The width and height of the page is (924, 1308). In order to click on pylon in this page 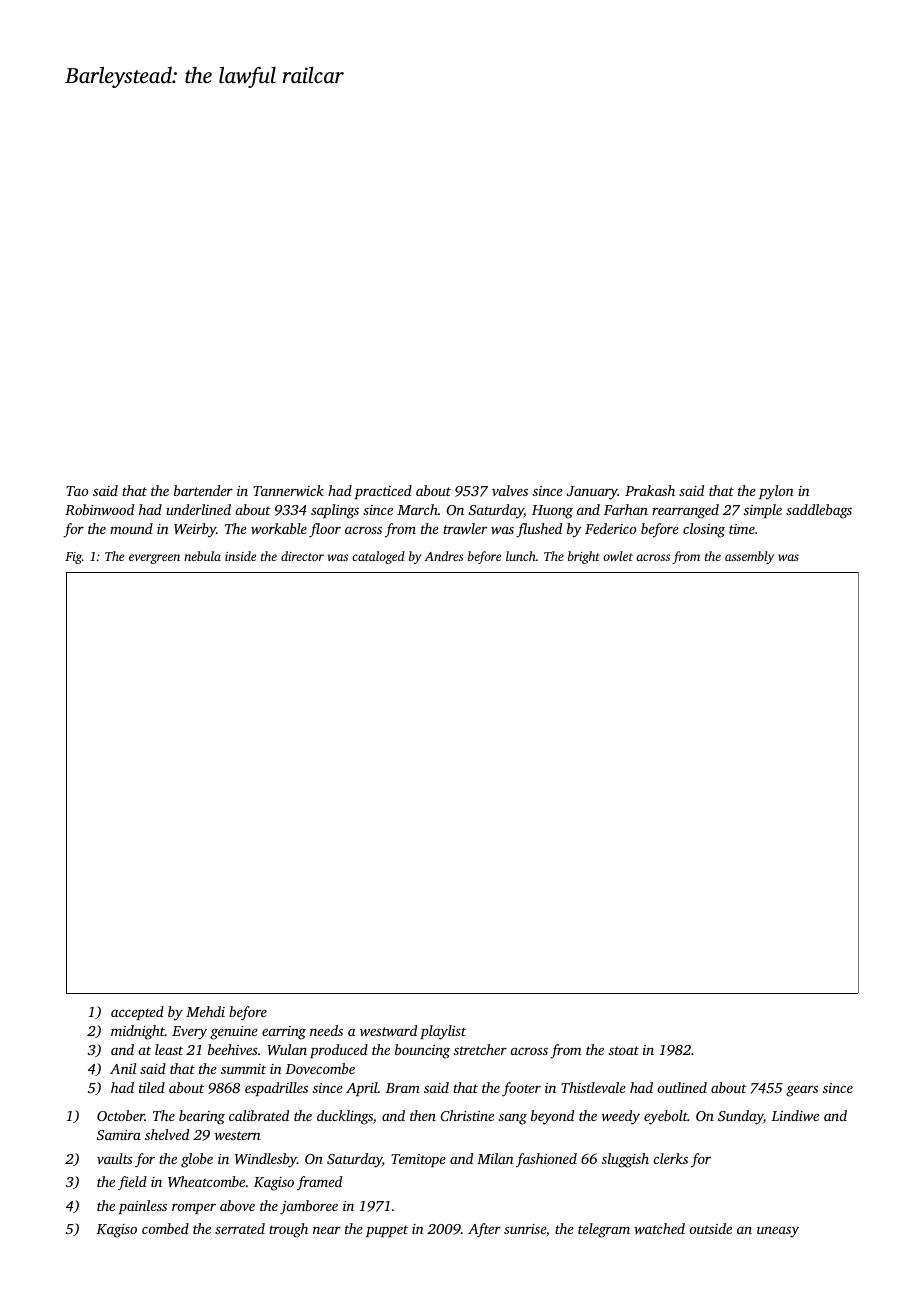, I will do `click(776, 492)`.
